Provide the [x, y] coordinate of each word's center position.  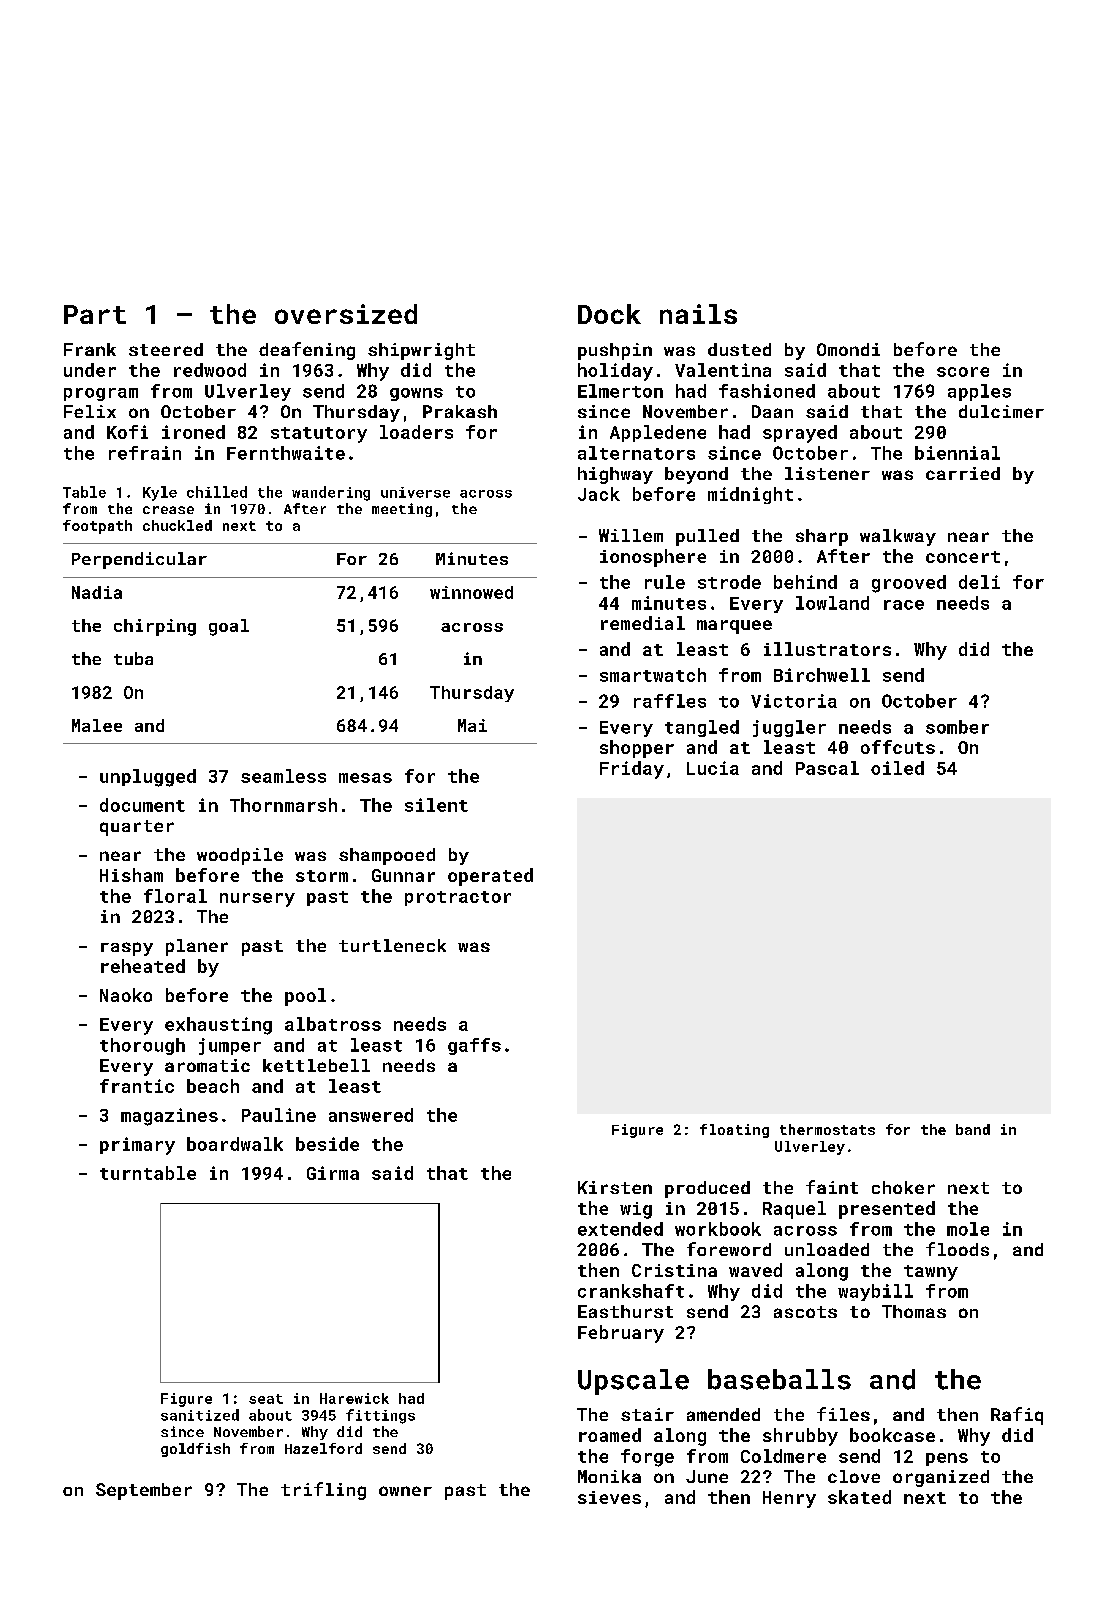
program [101, 394]
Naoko [126, 995]
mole [968, 1229]
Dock [609, 314]
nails [698, 314]
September [144, 1491]
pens [947, 1459]
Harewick [354, 1398]
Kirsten [615, 1187]
